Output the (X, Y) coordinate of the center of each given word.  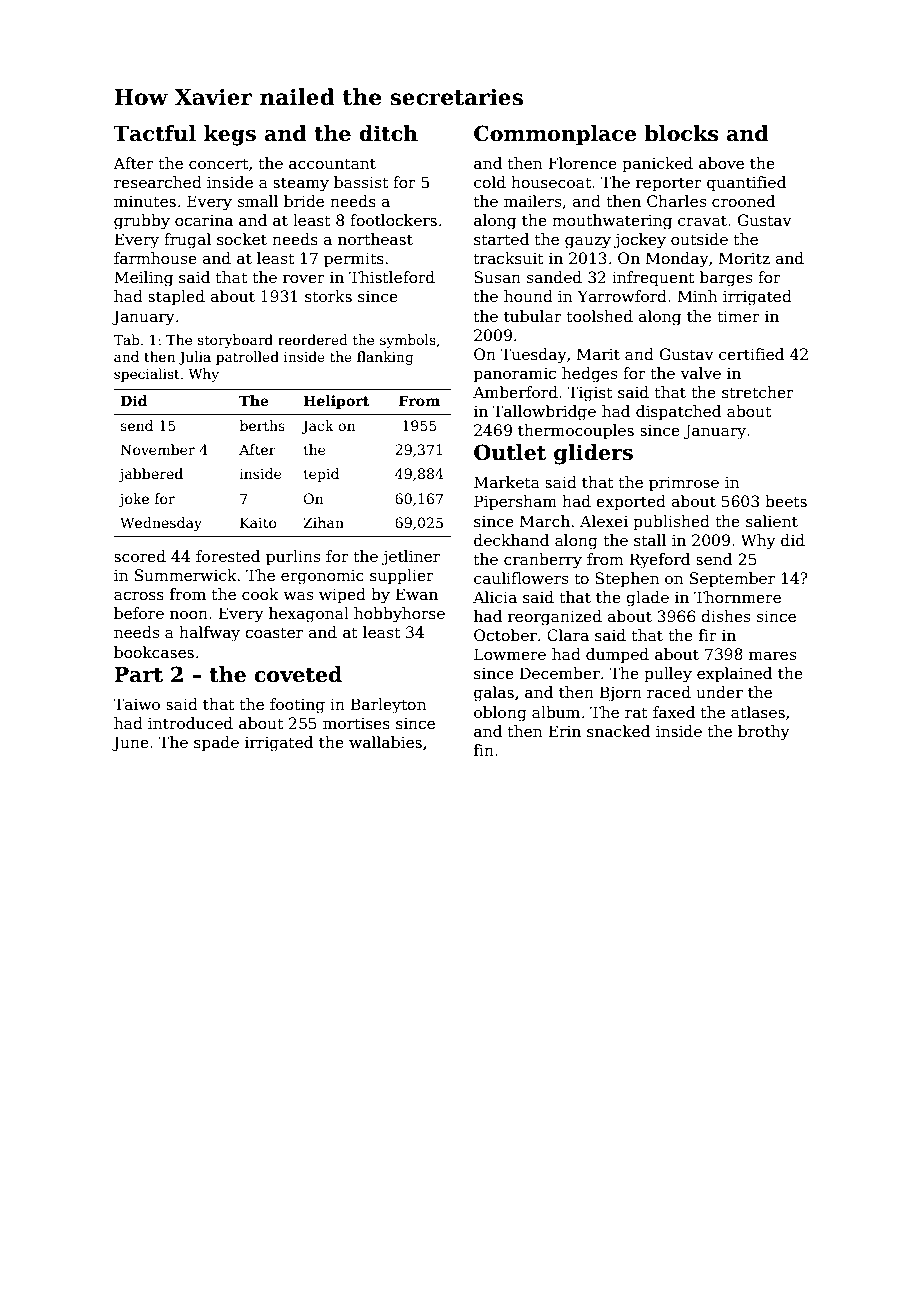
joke (133, 500)
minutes (145, 201)
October (505, 635)
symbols (408, 341)
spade (216, 743)
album (556, 712)
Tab (126, 339)
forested (228, 556)
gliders (593, 454)
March (545, 521)
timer (738, 316)
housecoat (551, 182)
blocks (681, 133)
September (732, 579)
